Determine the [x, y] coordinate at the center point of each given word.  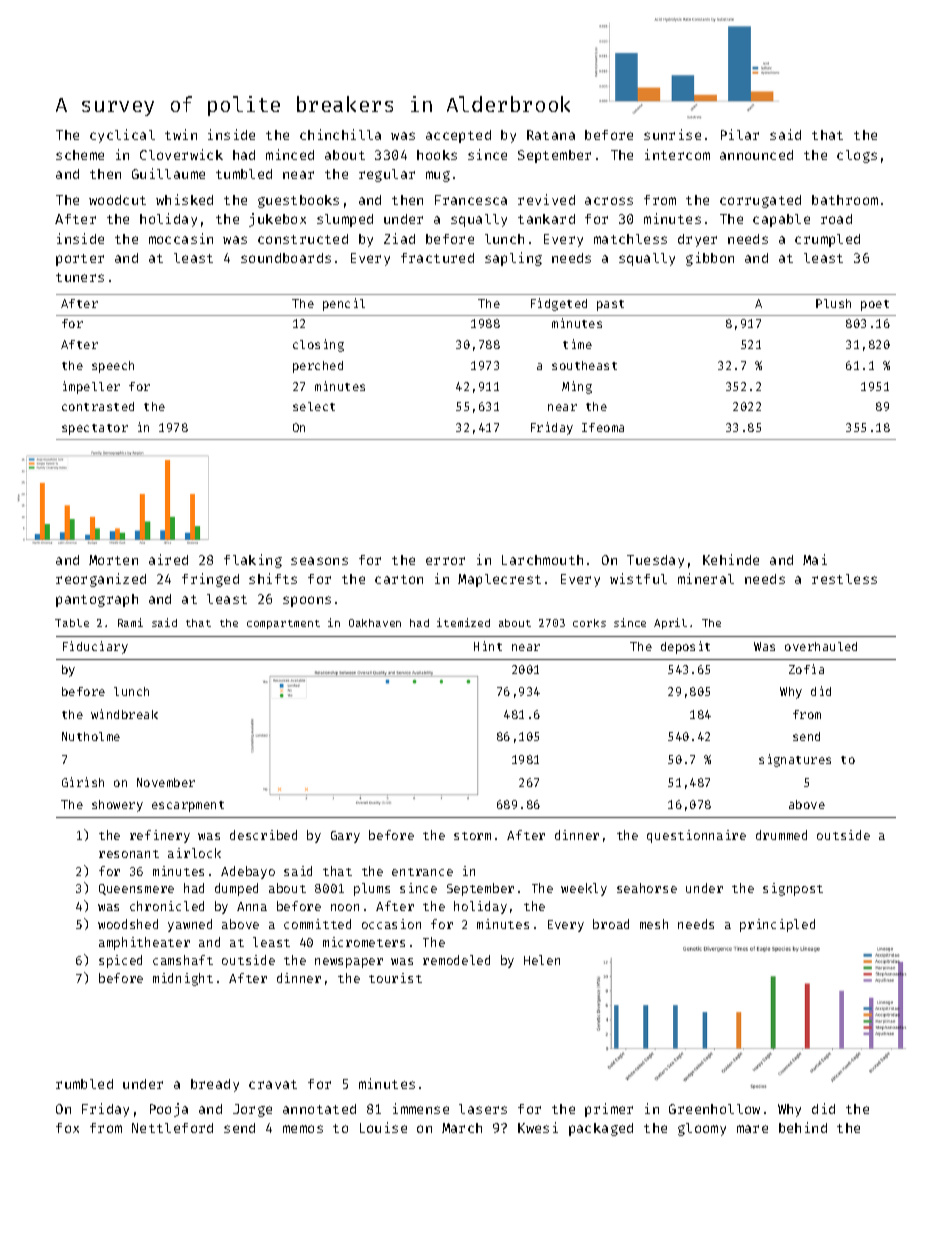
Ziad [399, 238]
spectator [95, 429]
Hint [488, 646]
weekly [584, 889]
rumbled [84, 1084]
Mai [815, 559]
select [314, 406]
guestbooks [298, 201]
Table [72, 623]
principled [777, 925]
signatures [795, 760]
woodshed [128, 924]
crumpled [827, 240]
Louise [383, 1127]
